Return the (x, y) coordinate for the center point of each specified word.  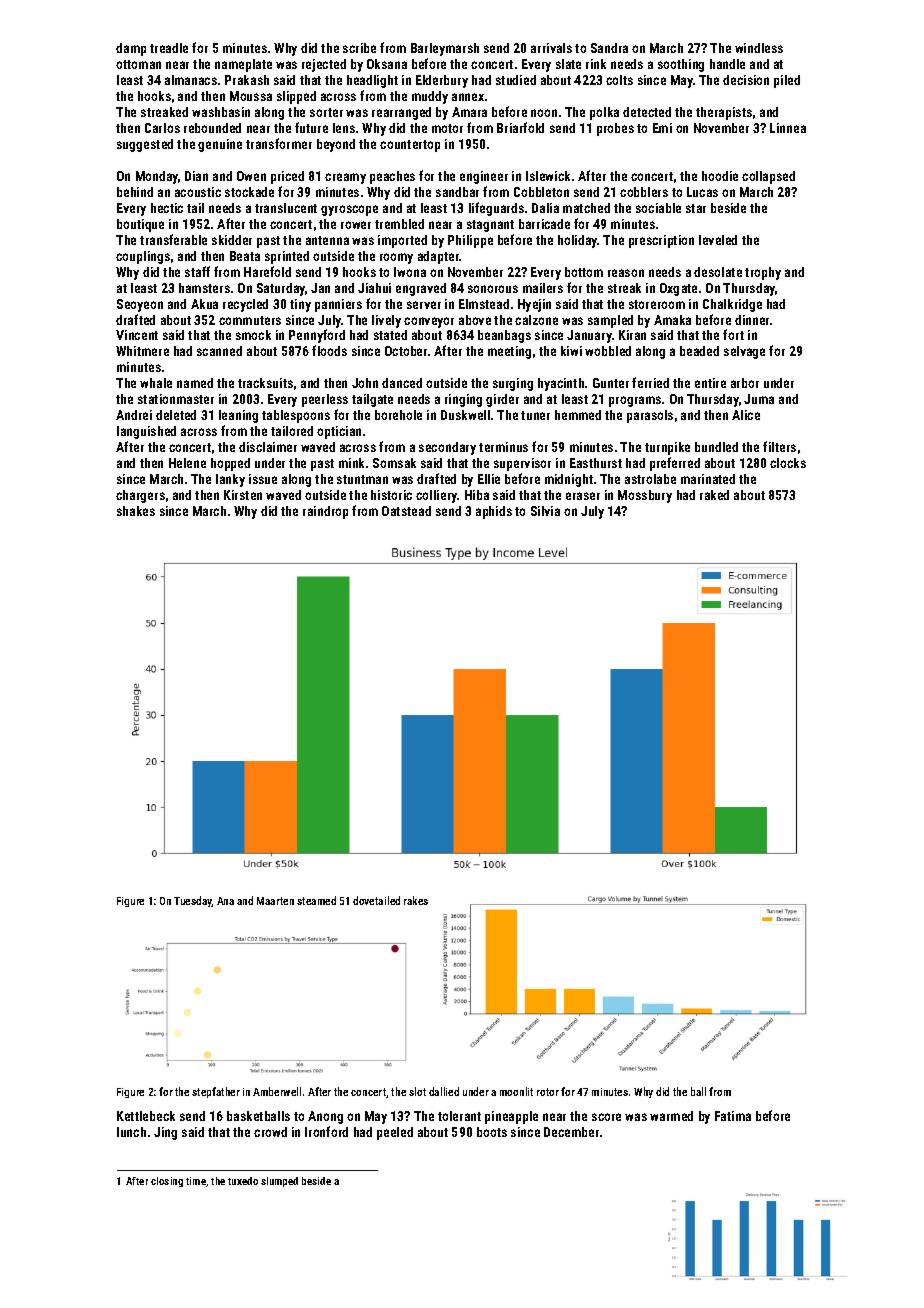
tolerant (459, 1116)
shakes (136, 511)
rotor (548, 1092)
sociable (658, 208)
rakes (416, 900)
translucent (286, 208)
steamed (316, 900)
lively (386, 321)
